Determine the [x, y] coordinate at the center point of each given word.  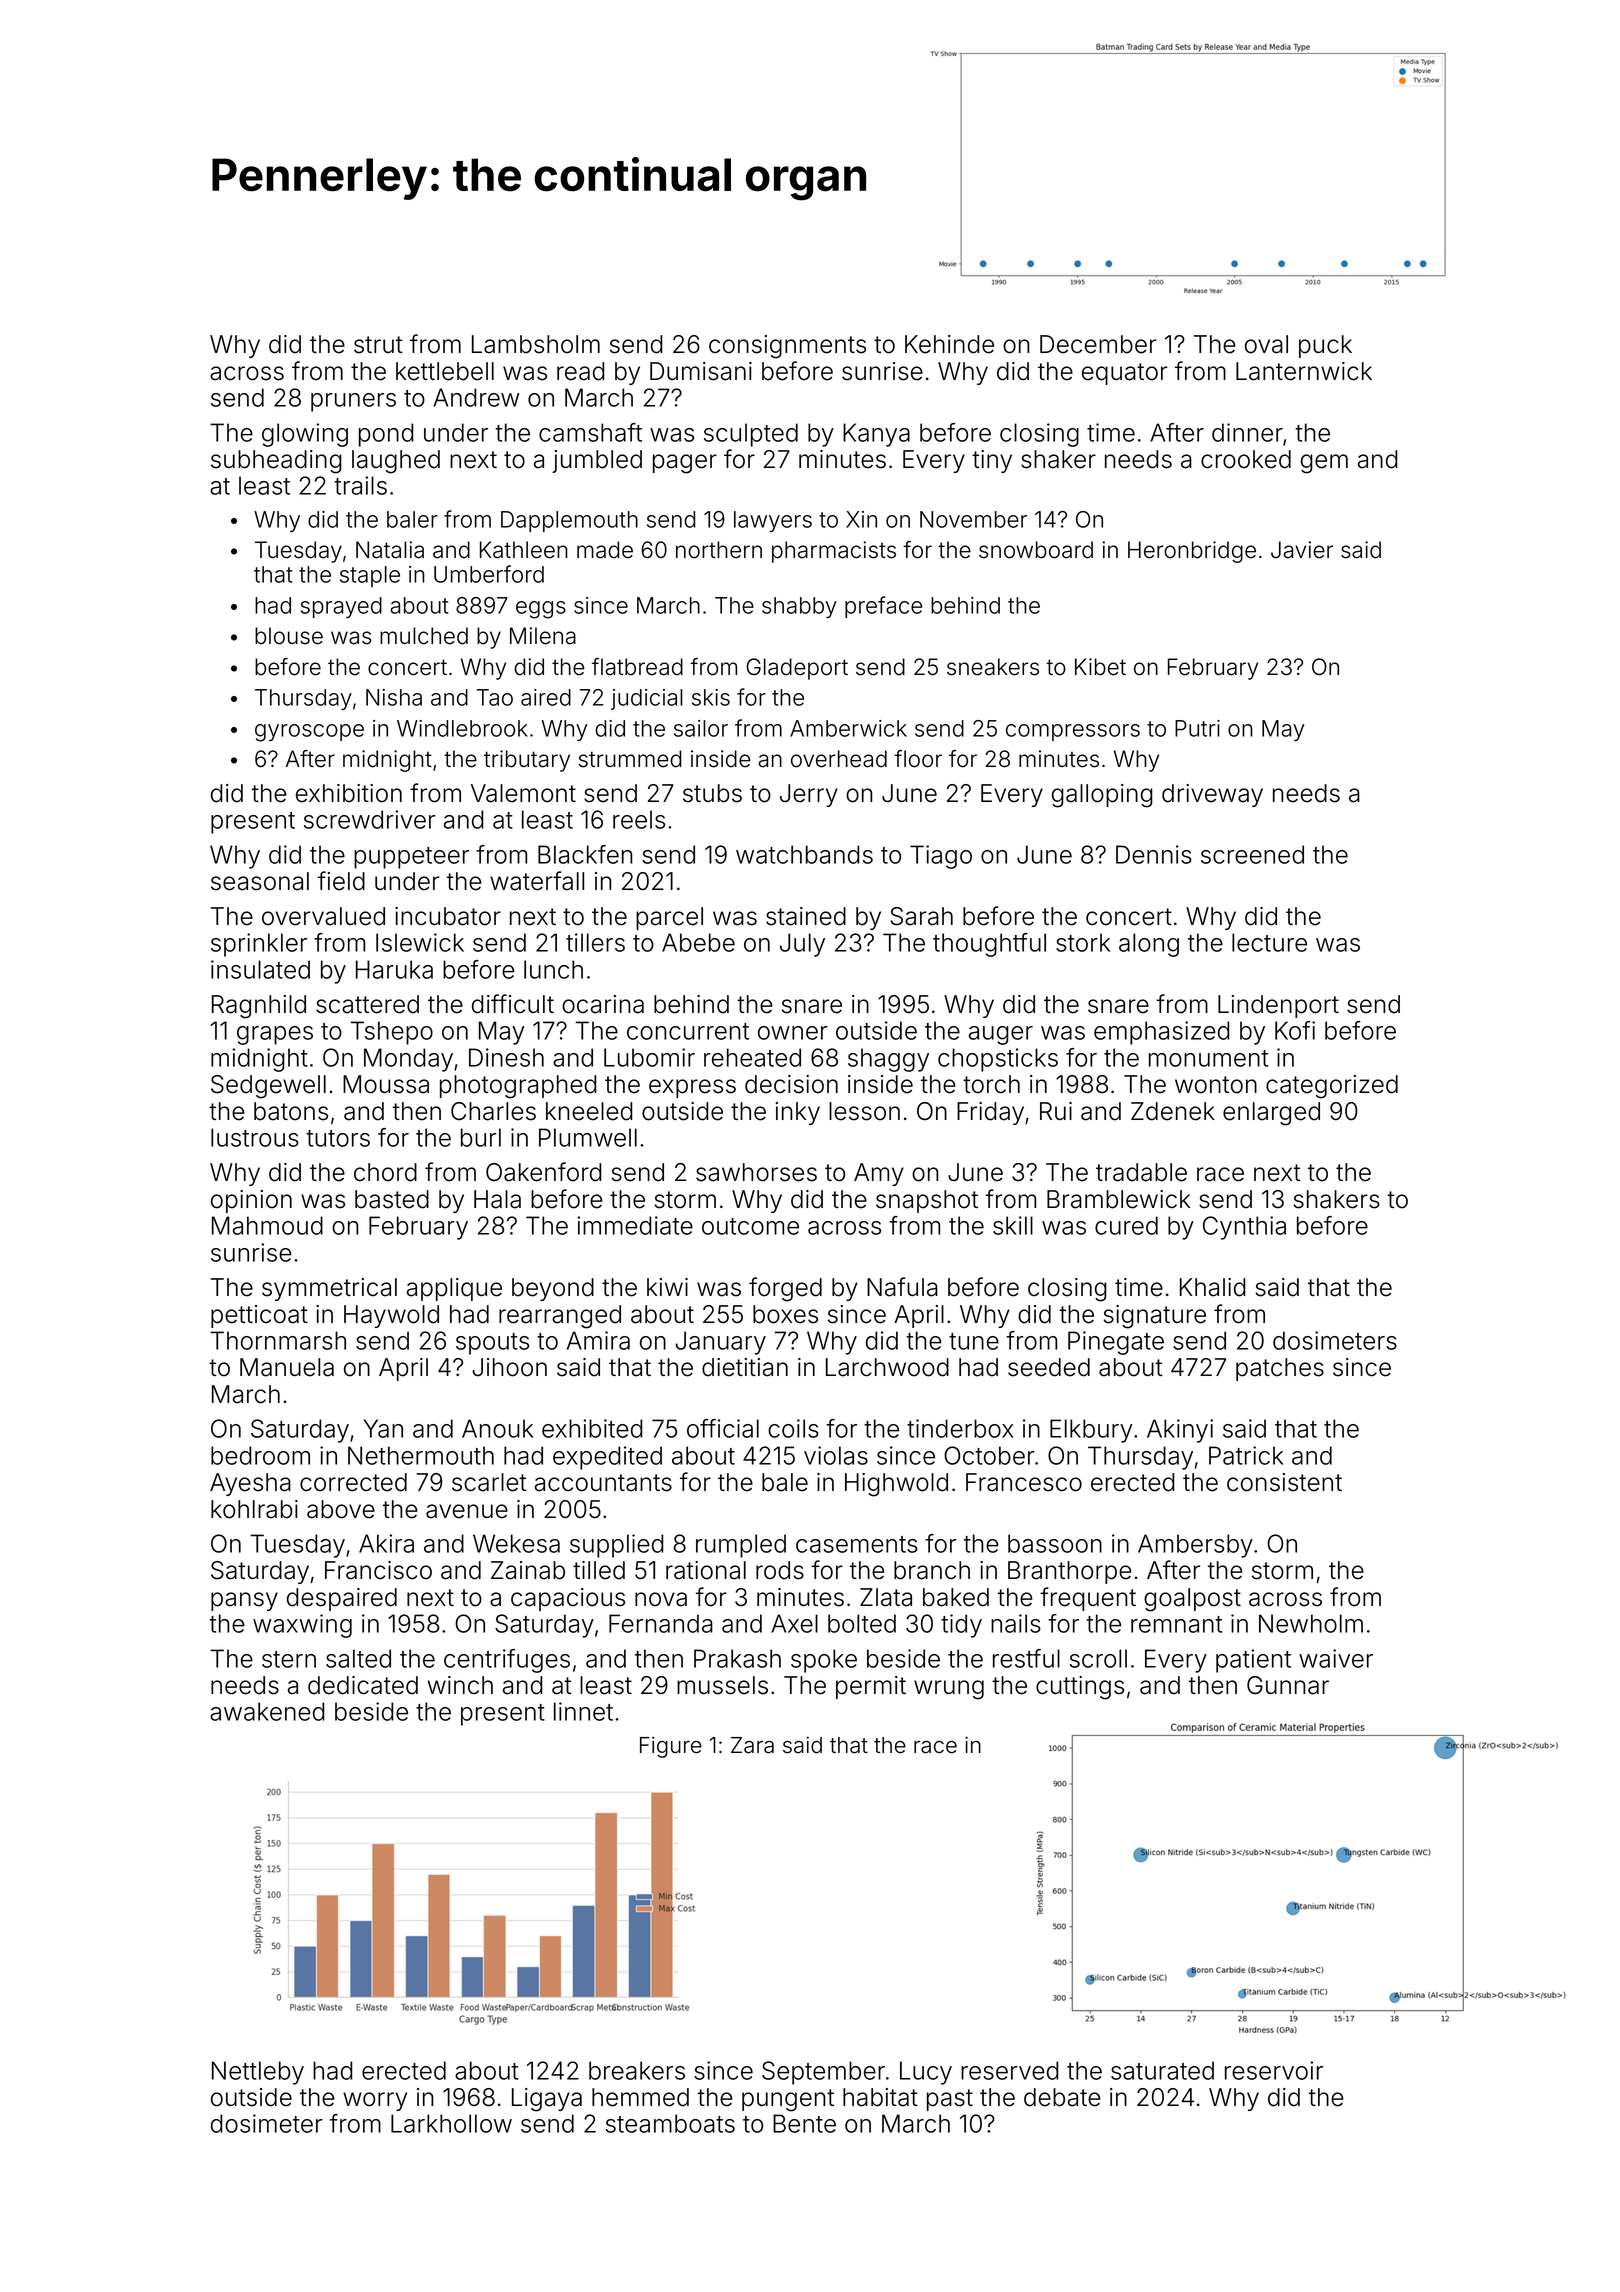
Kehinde [949, 344]
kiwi [667, 1287]
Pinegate [1116, 1343]
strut [378, 345]
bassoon [1055, 1543]
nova [661, 1599]
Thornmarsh [278, 1340]
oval [1266, 344]
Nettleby [258, 2073]
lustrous [255, 1137]
